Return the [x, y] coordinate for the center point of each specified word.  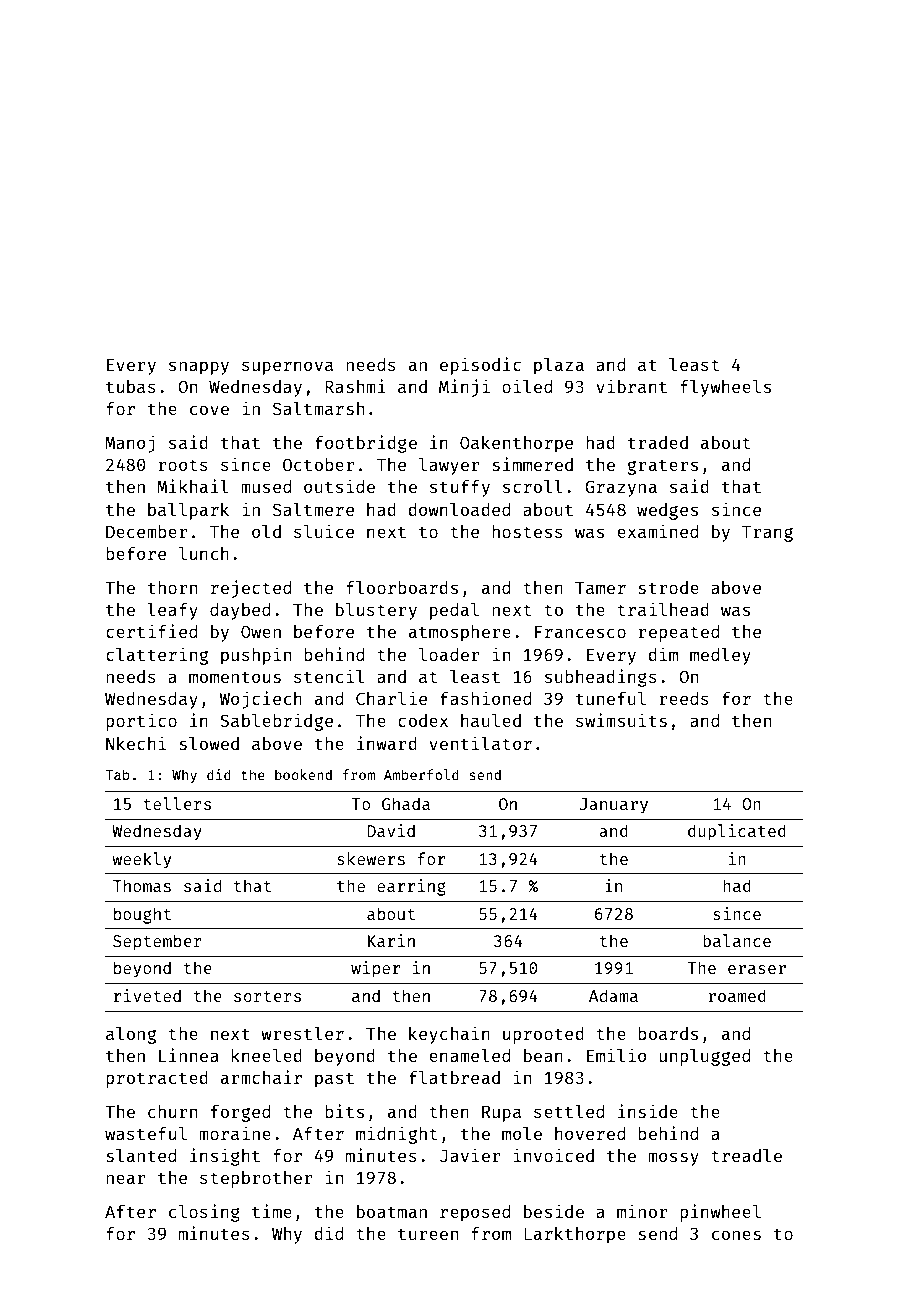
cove [209, 410]
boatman [392, 1211]
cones [736, 1235]
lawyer [449, 466]
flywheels [725, 388]
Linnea [189, 1055]
